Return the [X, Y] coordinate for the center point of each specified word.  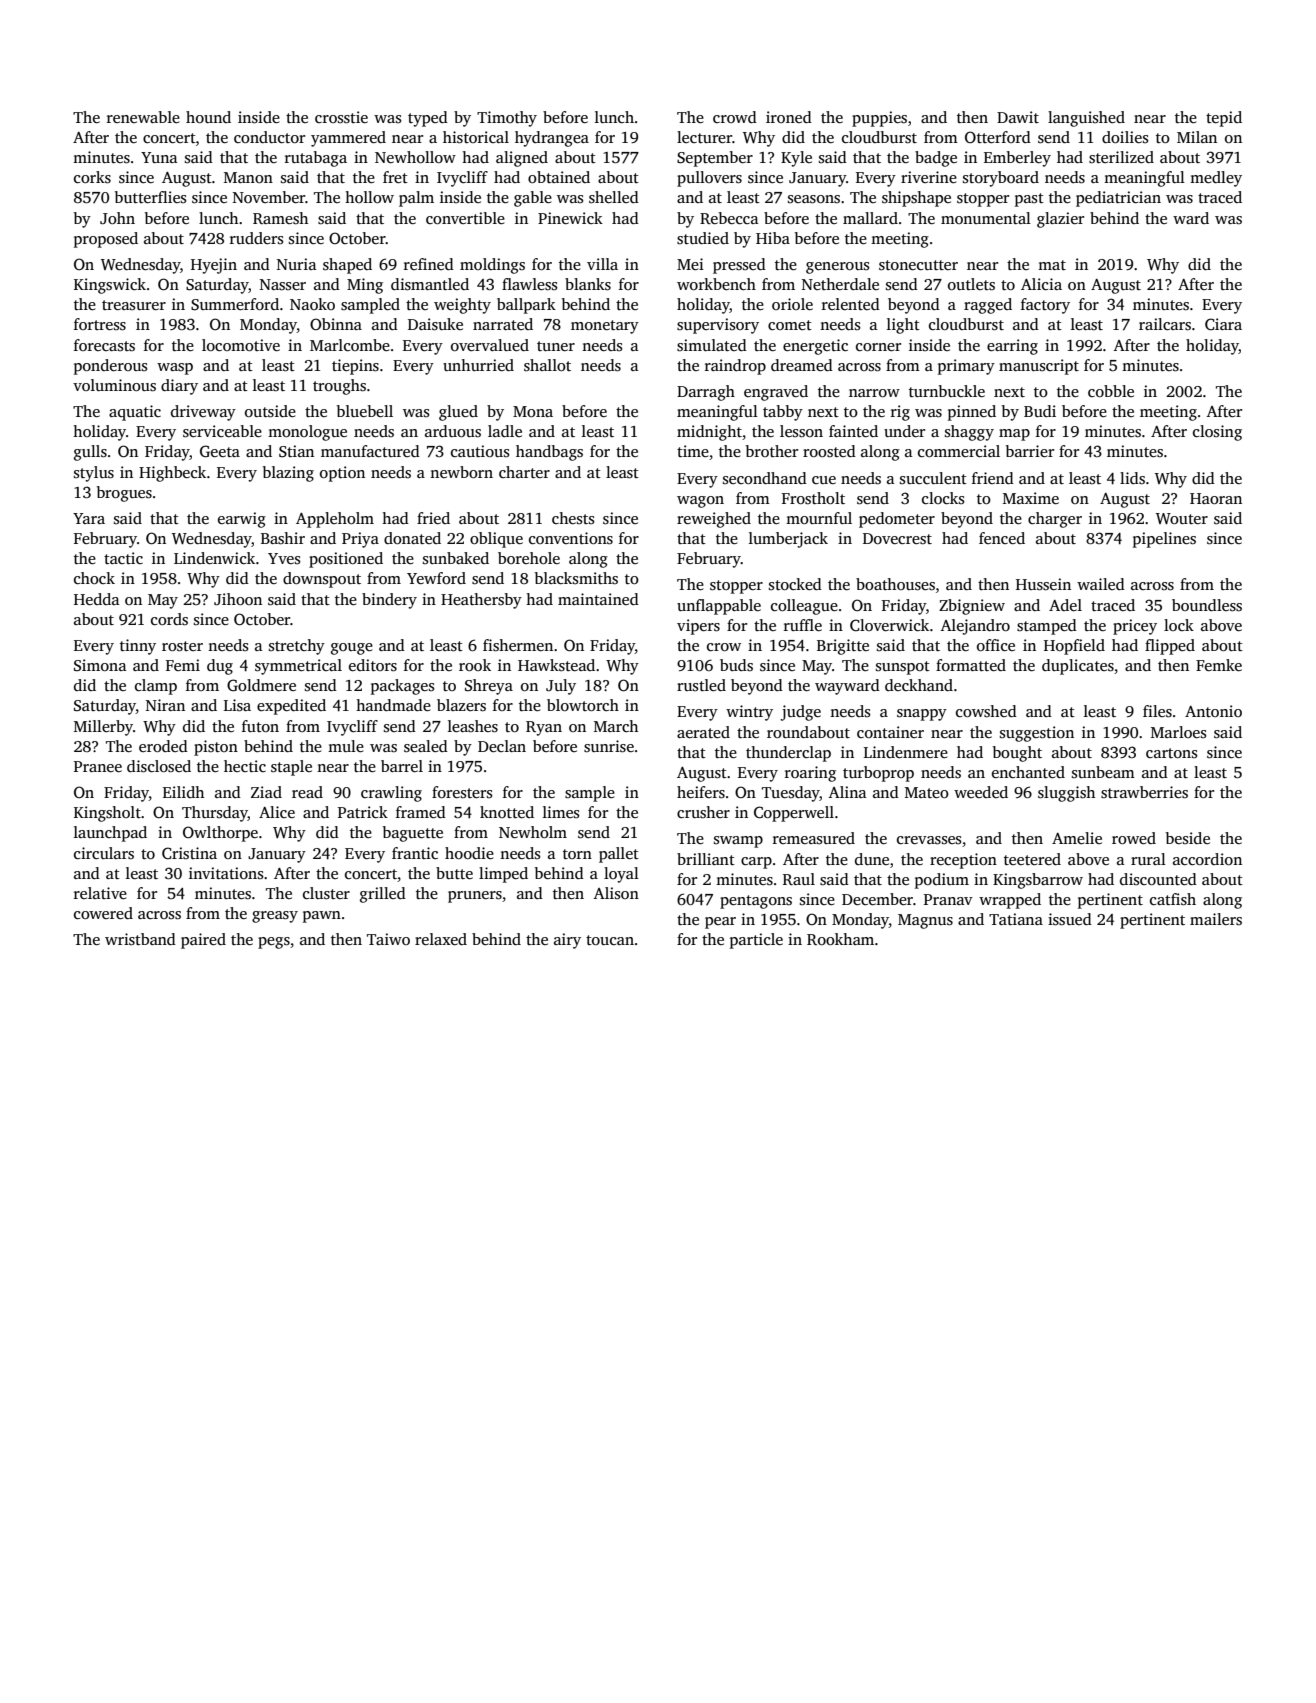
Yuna [159, 157]
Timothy [507, 119]
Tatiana [1016, 919]
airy [567, 941]
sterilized [1121, 157]
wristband [140, 939]
